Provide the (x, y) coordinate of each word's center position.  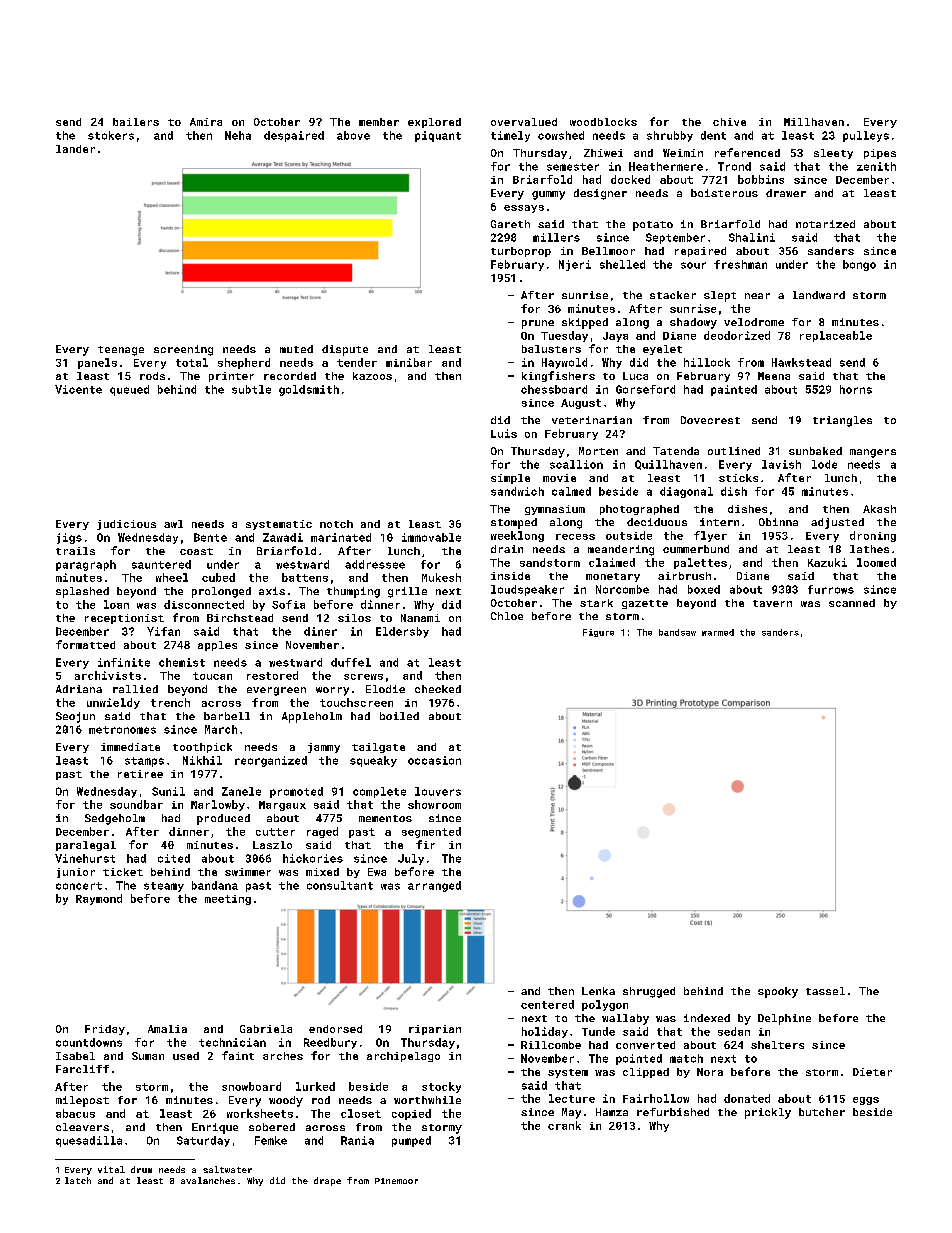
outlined (734, 451)
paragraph (86, 565)
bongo (859, 265)
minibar (409, 362)
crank (564, 1125)
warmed (718, 632)
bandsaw (677, 632)
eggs (866, 1101)
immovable (431, 537)
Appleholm (312, 717)
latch (78, 1180)
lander (75, 149)
